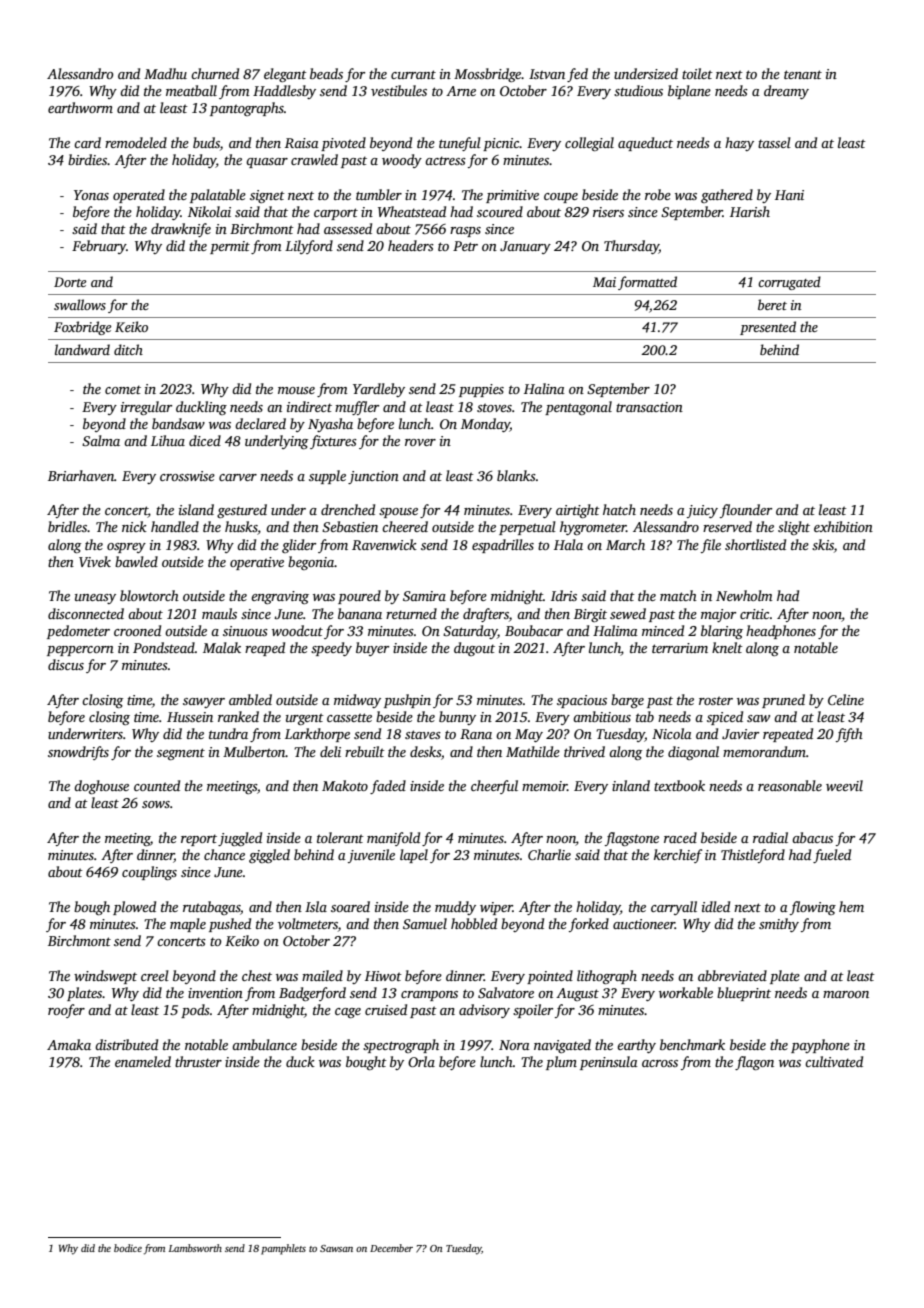 The height and width of the image is (1308, 924). What do you see at coordinates (577, 75) in the image?
I see `fed` at bounding box center [577, 75].
